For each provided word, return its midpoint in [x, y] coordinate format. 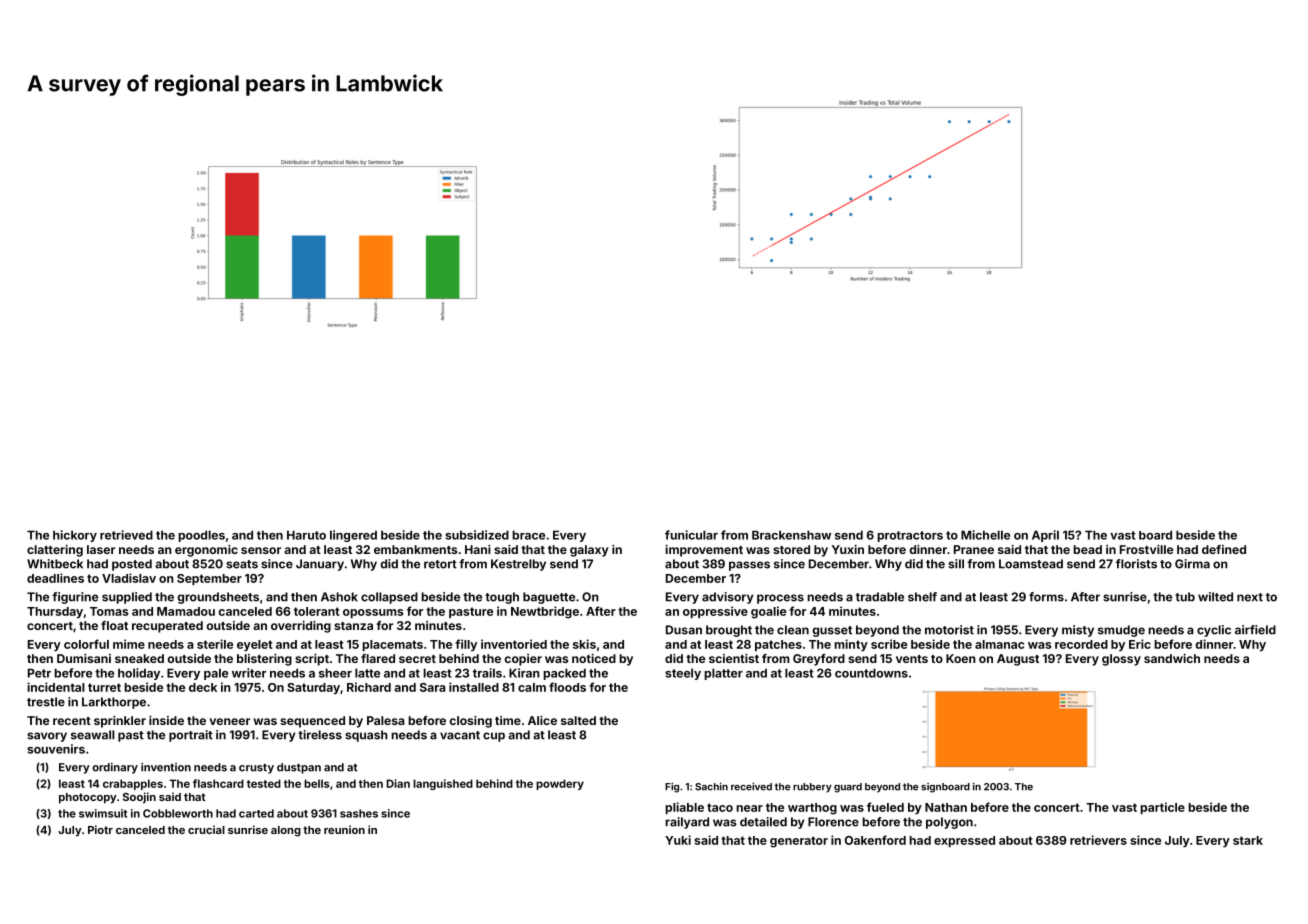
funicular [691, 535]
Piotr [100, 829]
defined [1224, 549]
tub [1185, 597]
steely [683, 674]
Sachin [711, 786]
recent [72, 721]
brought [729, 631]
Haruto [306, 535]
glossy [1121, 660]
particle [1162, 808]
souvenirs [56, 749]
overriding [301, 627]
